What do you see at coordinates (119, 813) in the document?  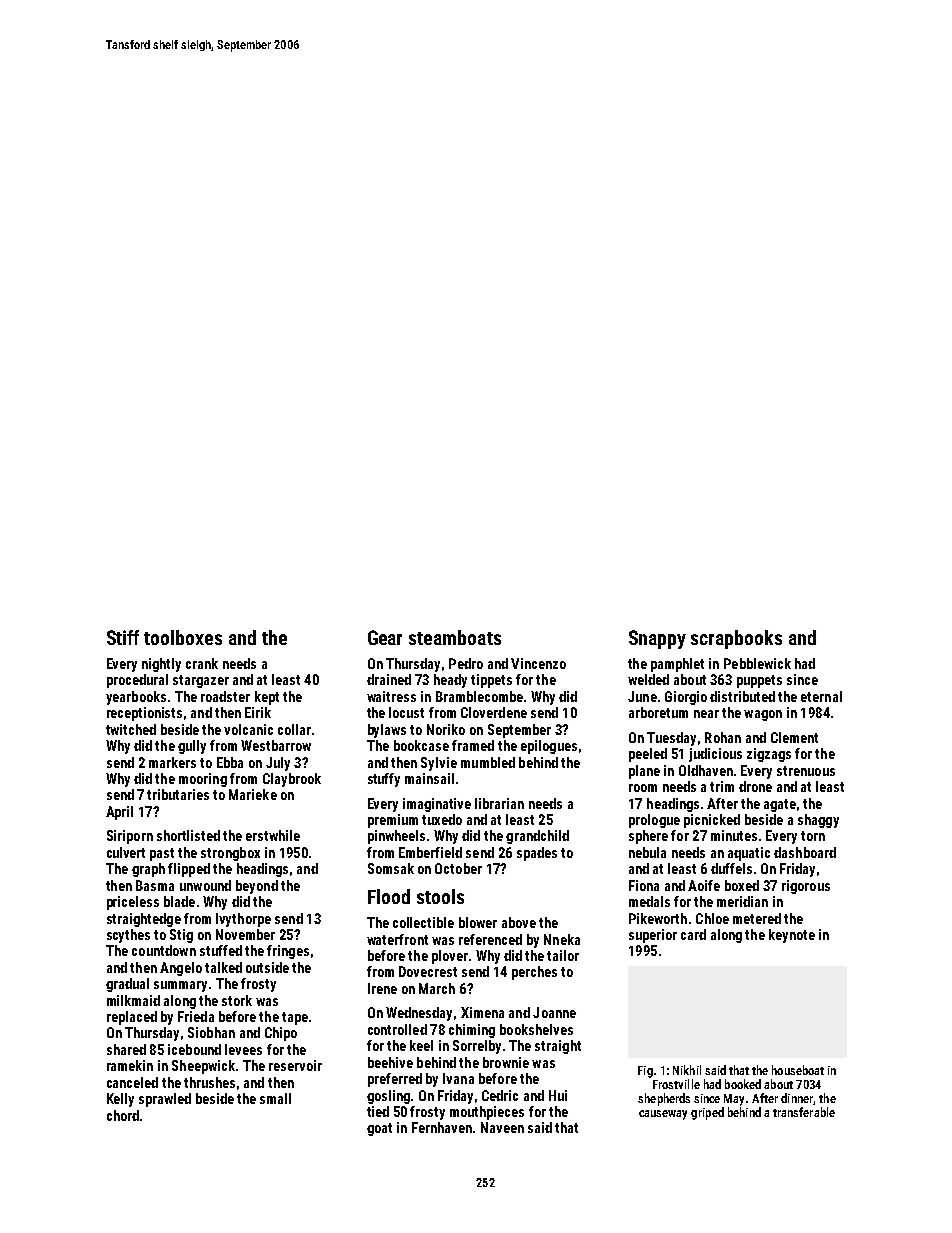 I see `April` at bounding box center [119, 813].
